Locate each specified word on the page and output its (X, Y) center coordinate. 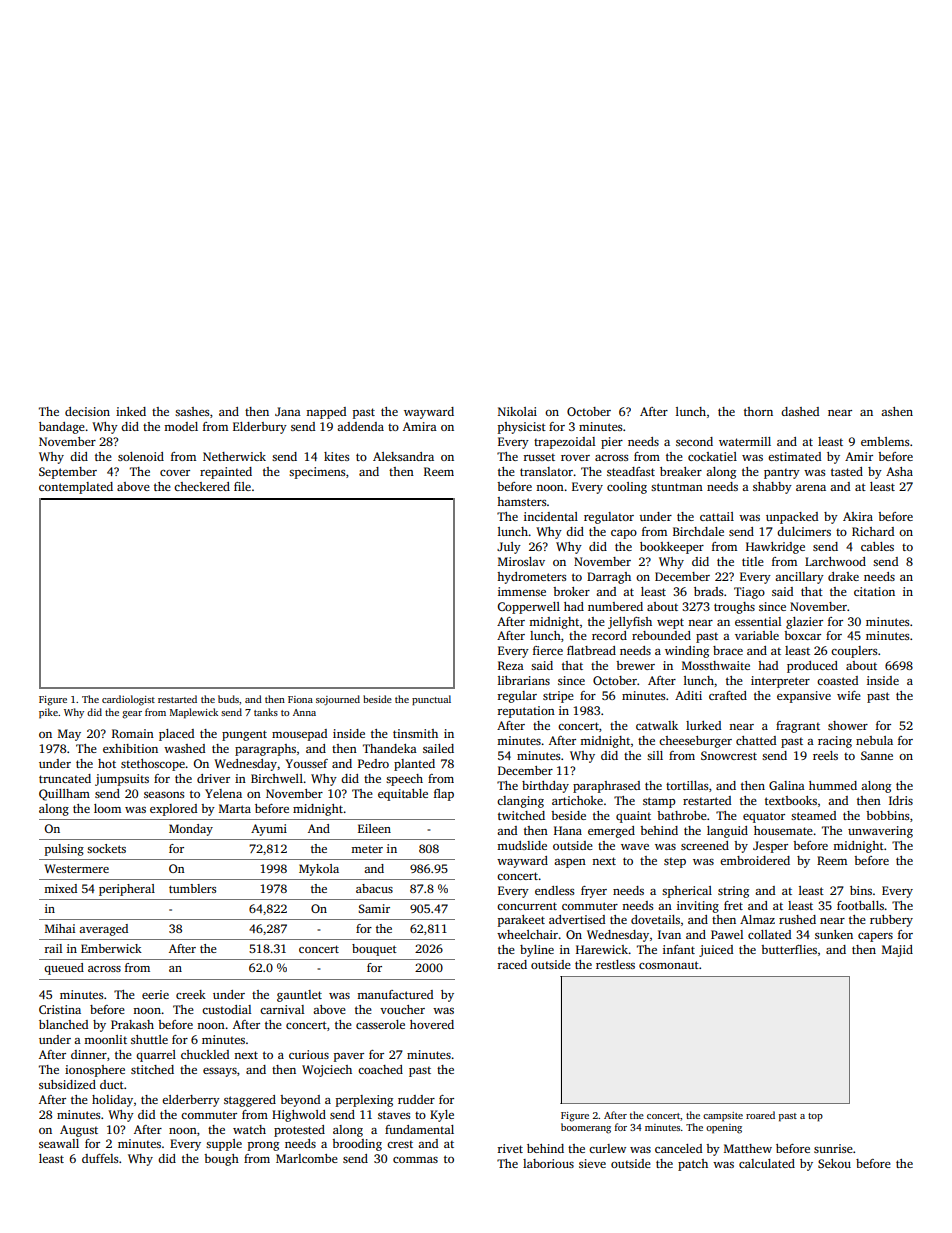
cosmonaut (669, 965)
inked (131, 411)
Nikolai (517, 411)
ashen (897, 411)
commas (415, 1160)
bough (221, 1160)
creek (191, 994)
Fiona (300, 699)
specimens (317, 473)
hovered (432, 1024)
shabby (772, 488)
